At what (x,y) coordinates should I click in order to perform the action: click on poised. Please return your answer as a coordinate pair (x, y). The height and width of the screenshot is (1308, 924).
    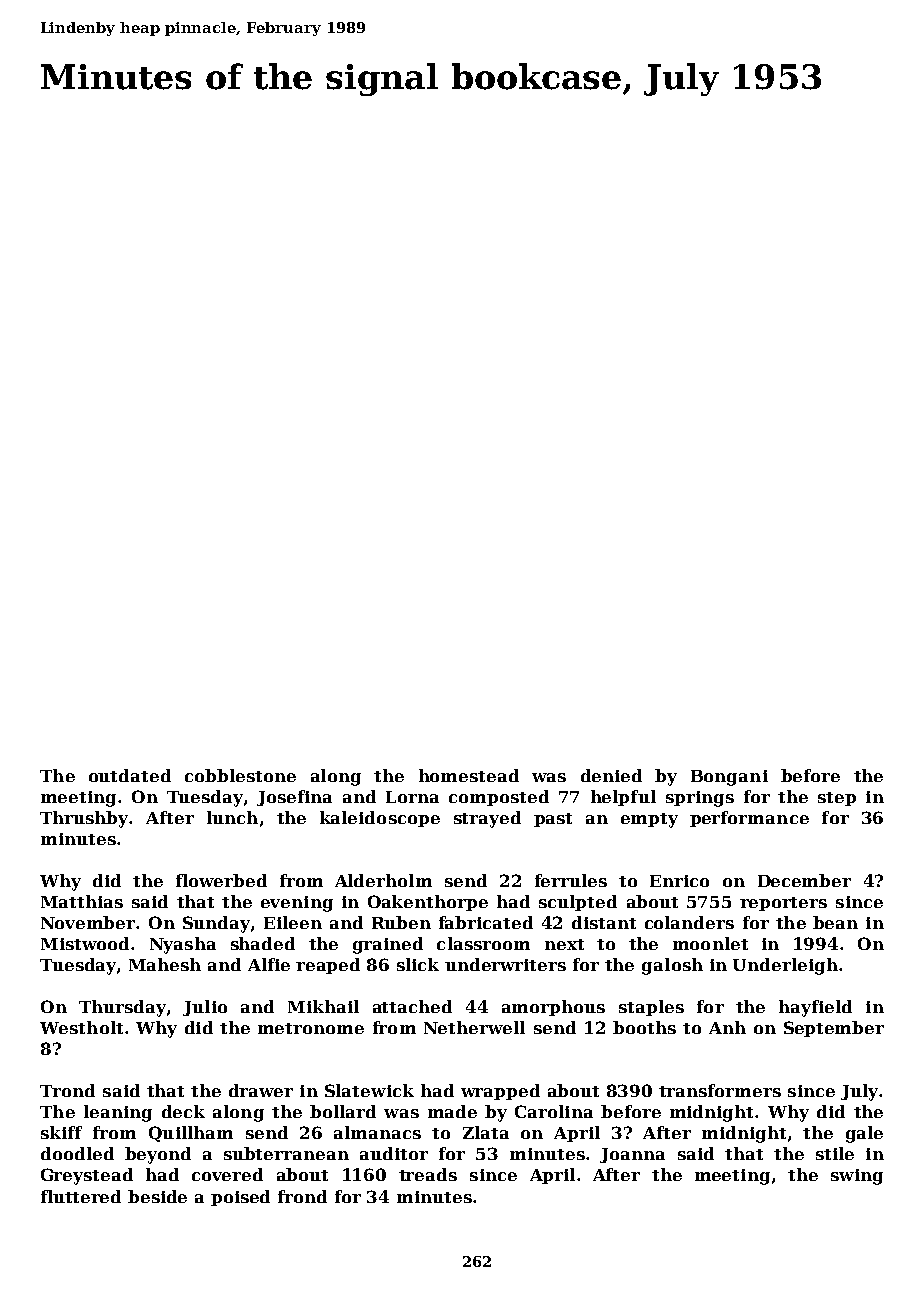
    Looking at the image, I should click on (240, 1198).
